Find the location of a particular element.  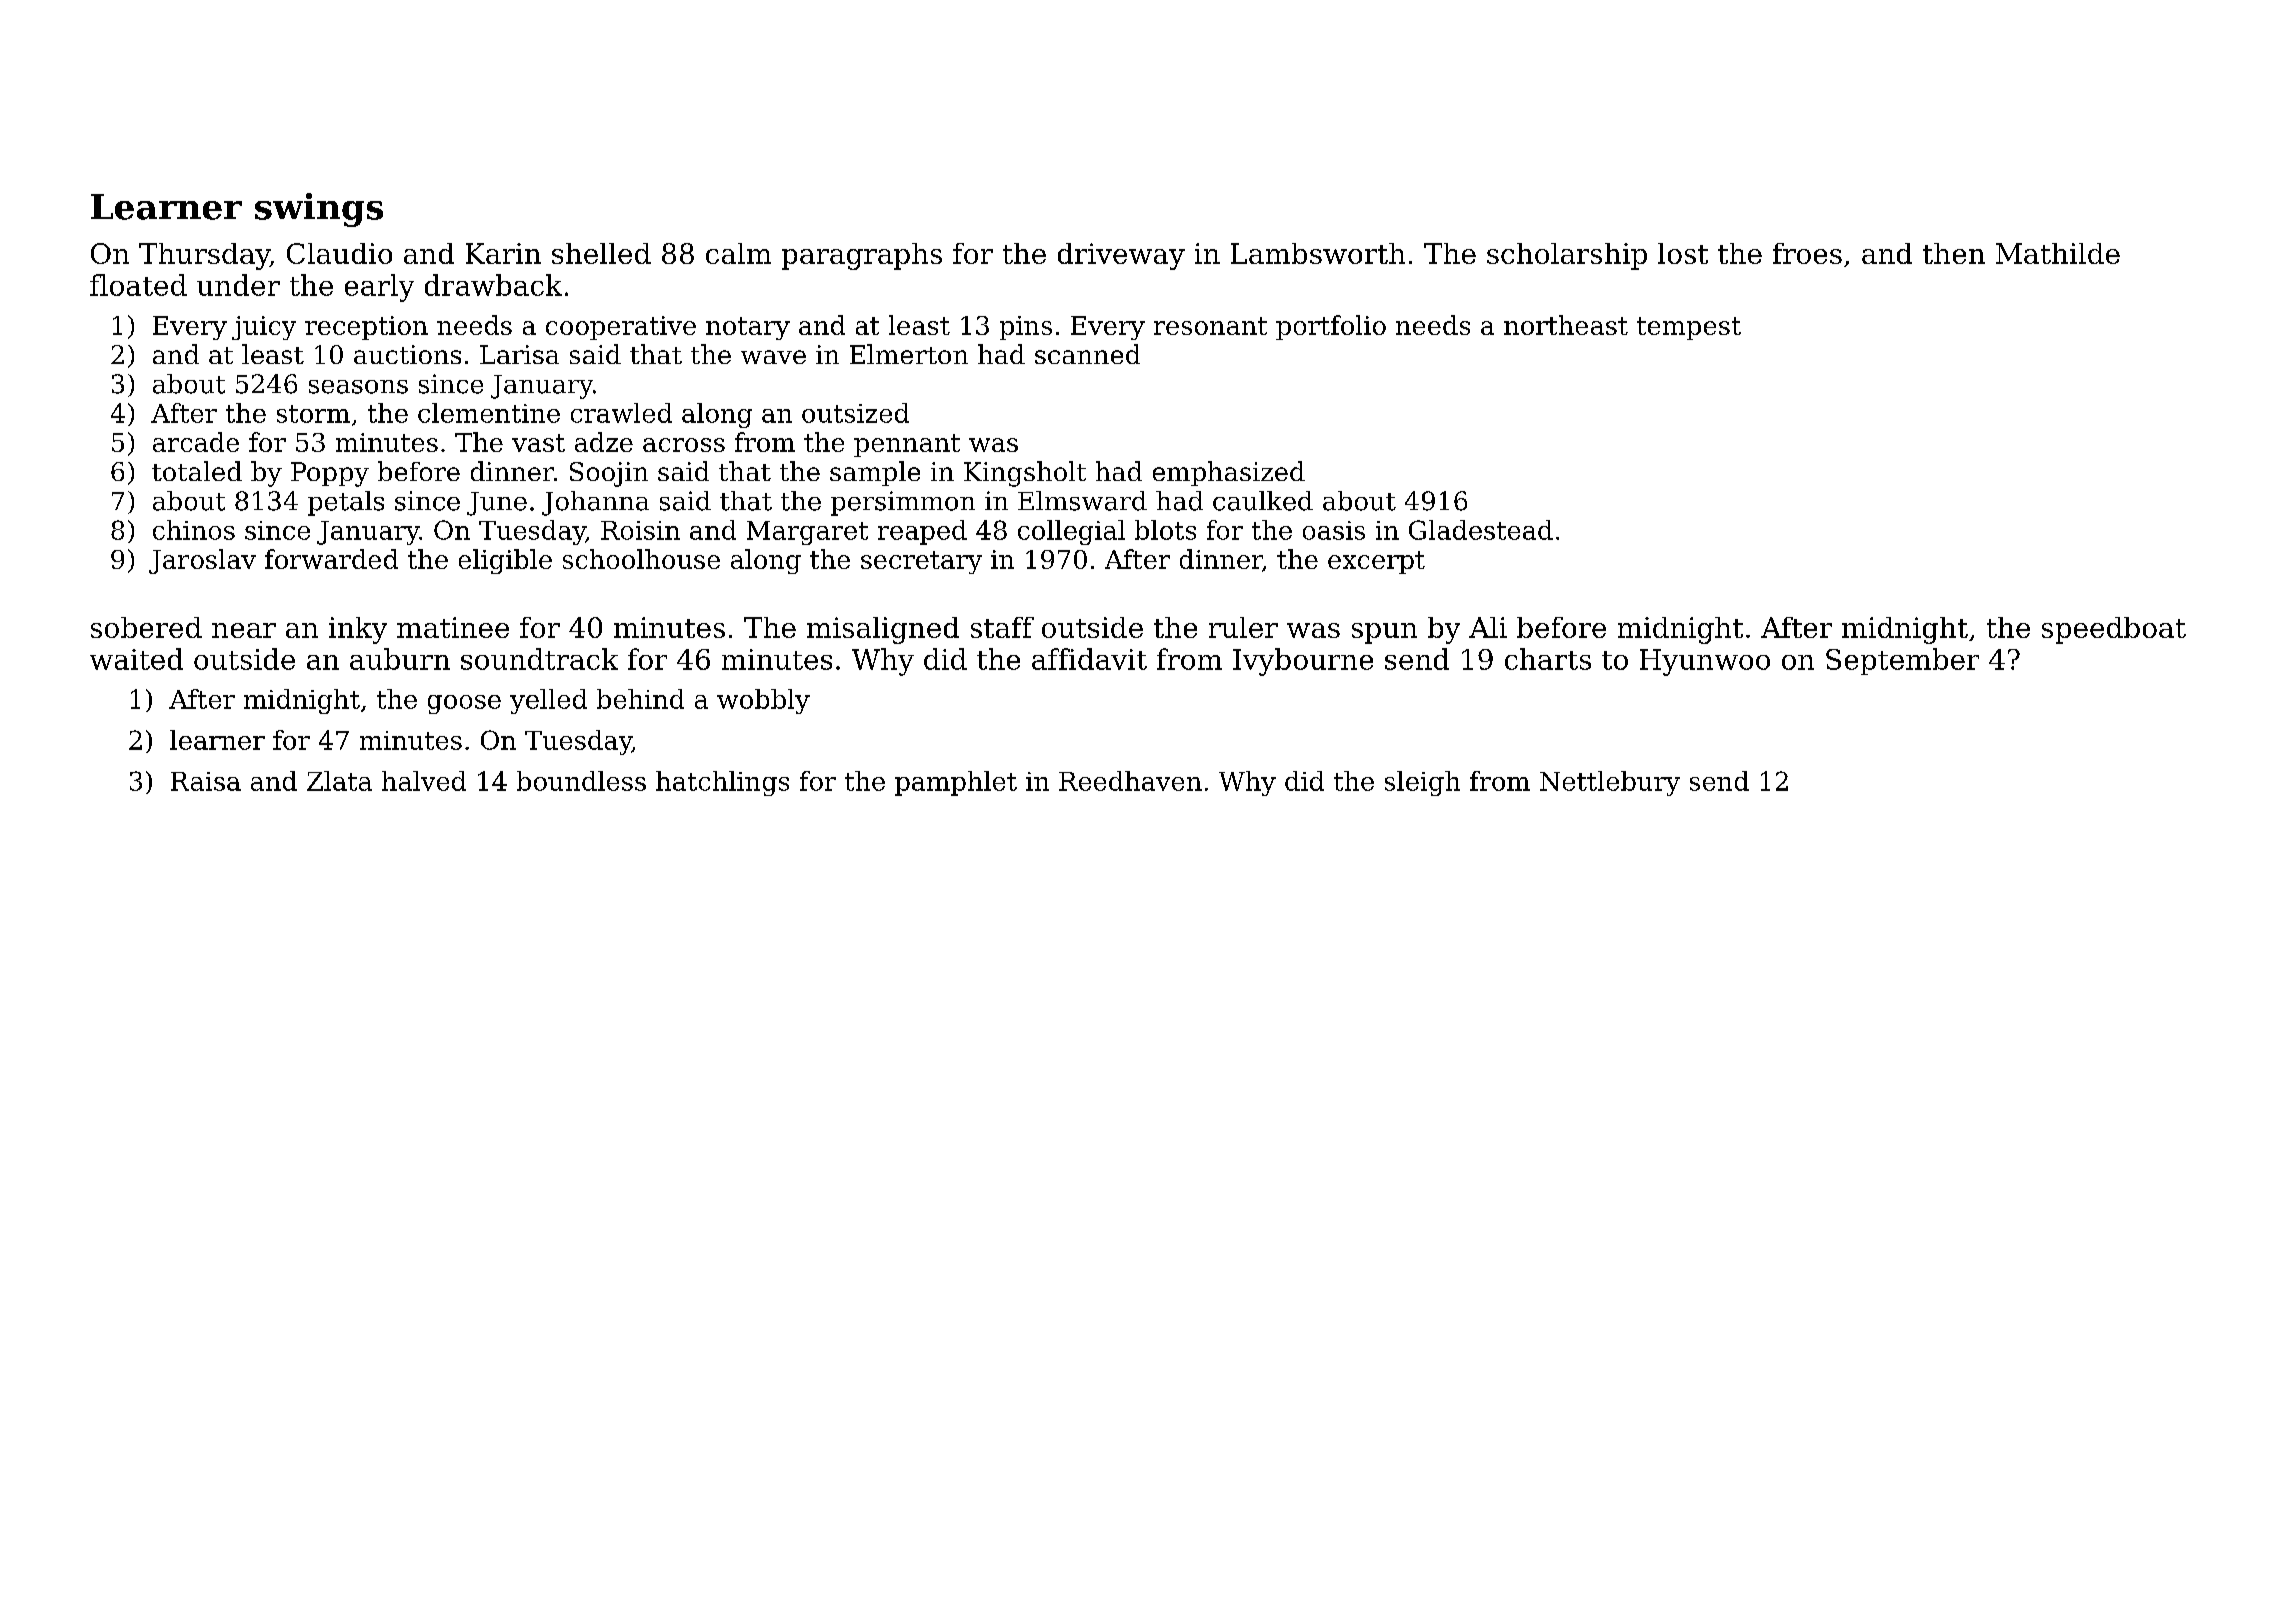

Hyunwoo is located at coordinates (1705, 662).
